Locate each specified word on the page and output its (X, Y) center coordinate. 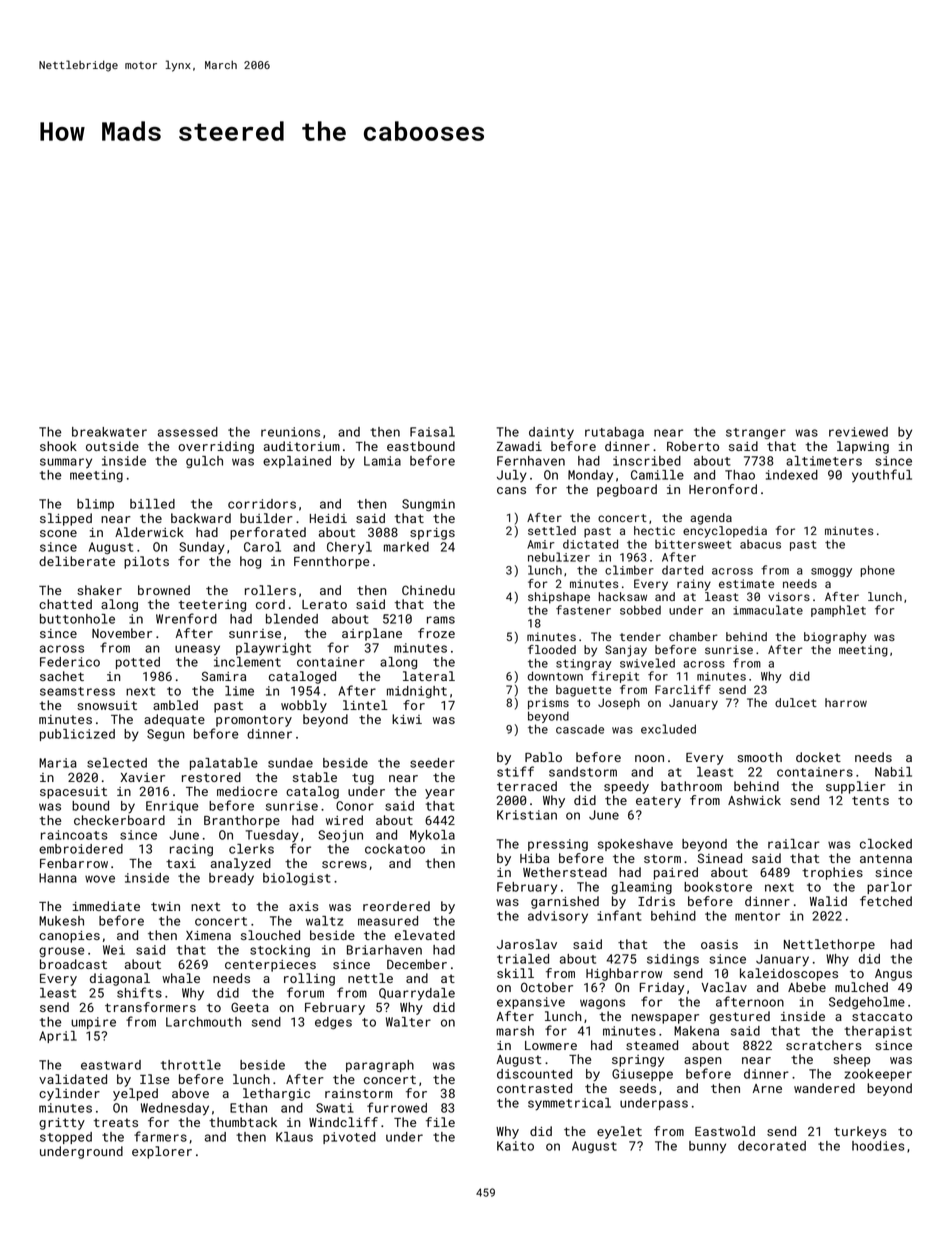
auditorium (302, 446)
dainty (551, 433)
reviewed (858, 432)
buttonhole (77, 619)
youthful (882, 475)
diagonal (120, 979)
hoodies (878, 1146)
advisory (558, 917)
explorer (162, 1152)
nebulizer (559, 557)
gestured (740, 1017)
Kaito (515, 1146)
